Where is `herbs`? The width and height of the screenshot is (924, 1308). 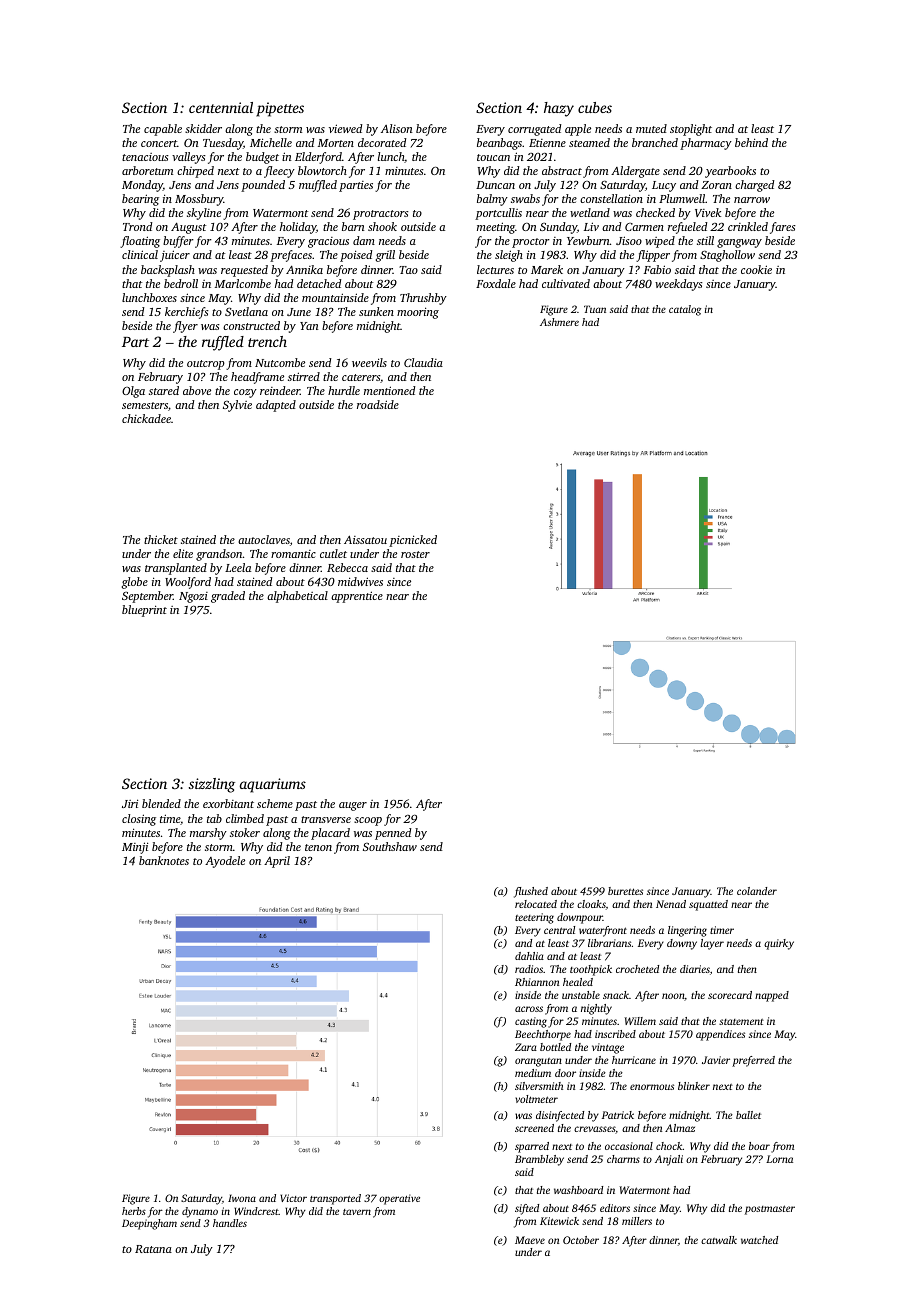 herbs is located at coordinates (134, 1211).
